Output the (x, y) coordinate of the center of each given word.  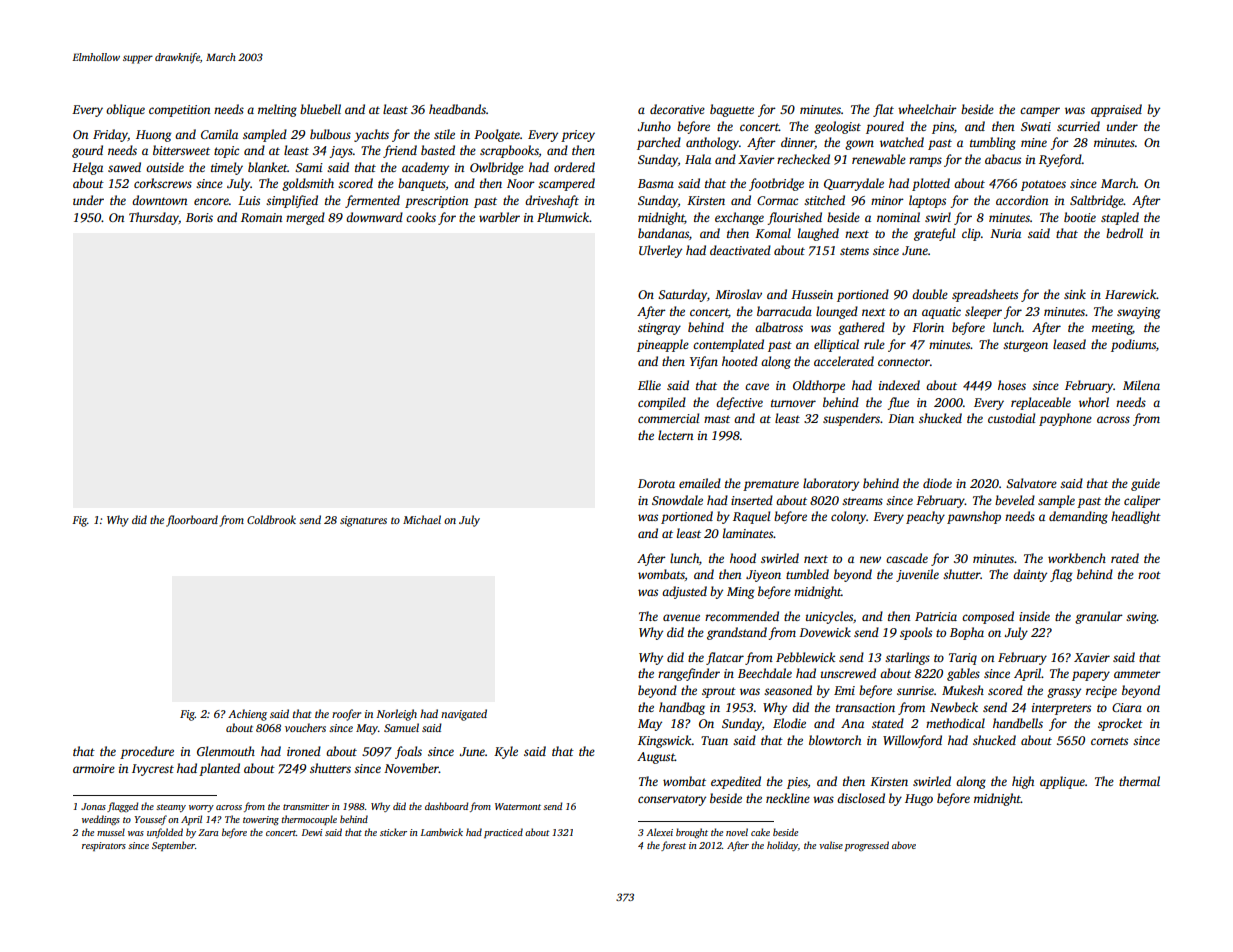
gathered (861, 328)
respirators (104, 846)
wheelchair (927, 109)
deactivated (740, 250)
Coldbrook (271, 519)
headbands (457, 109)
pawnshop (974, 517)
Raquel (751, 517)
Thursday (154, 218)
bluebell (320, 109)
